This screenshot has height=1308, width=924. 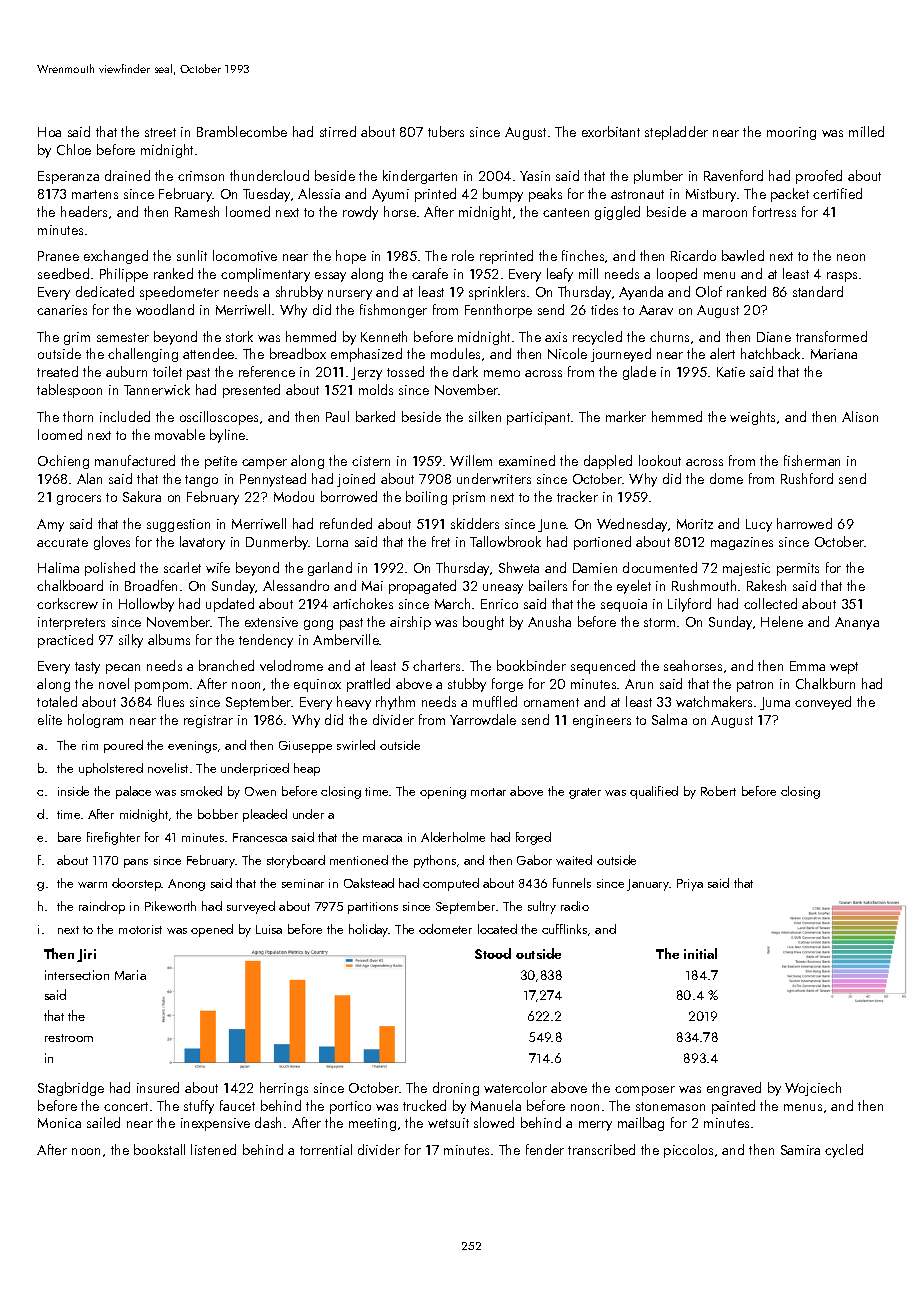 What do you see at coordinates (208, 721) in the screenshot?
I see `registrar` at bounding box center [208, 721].
